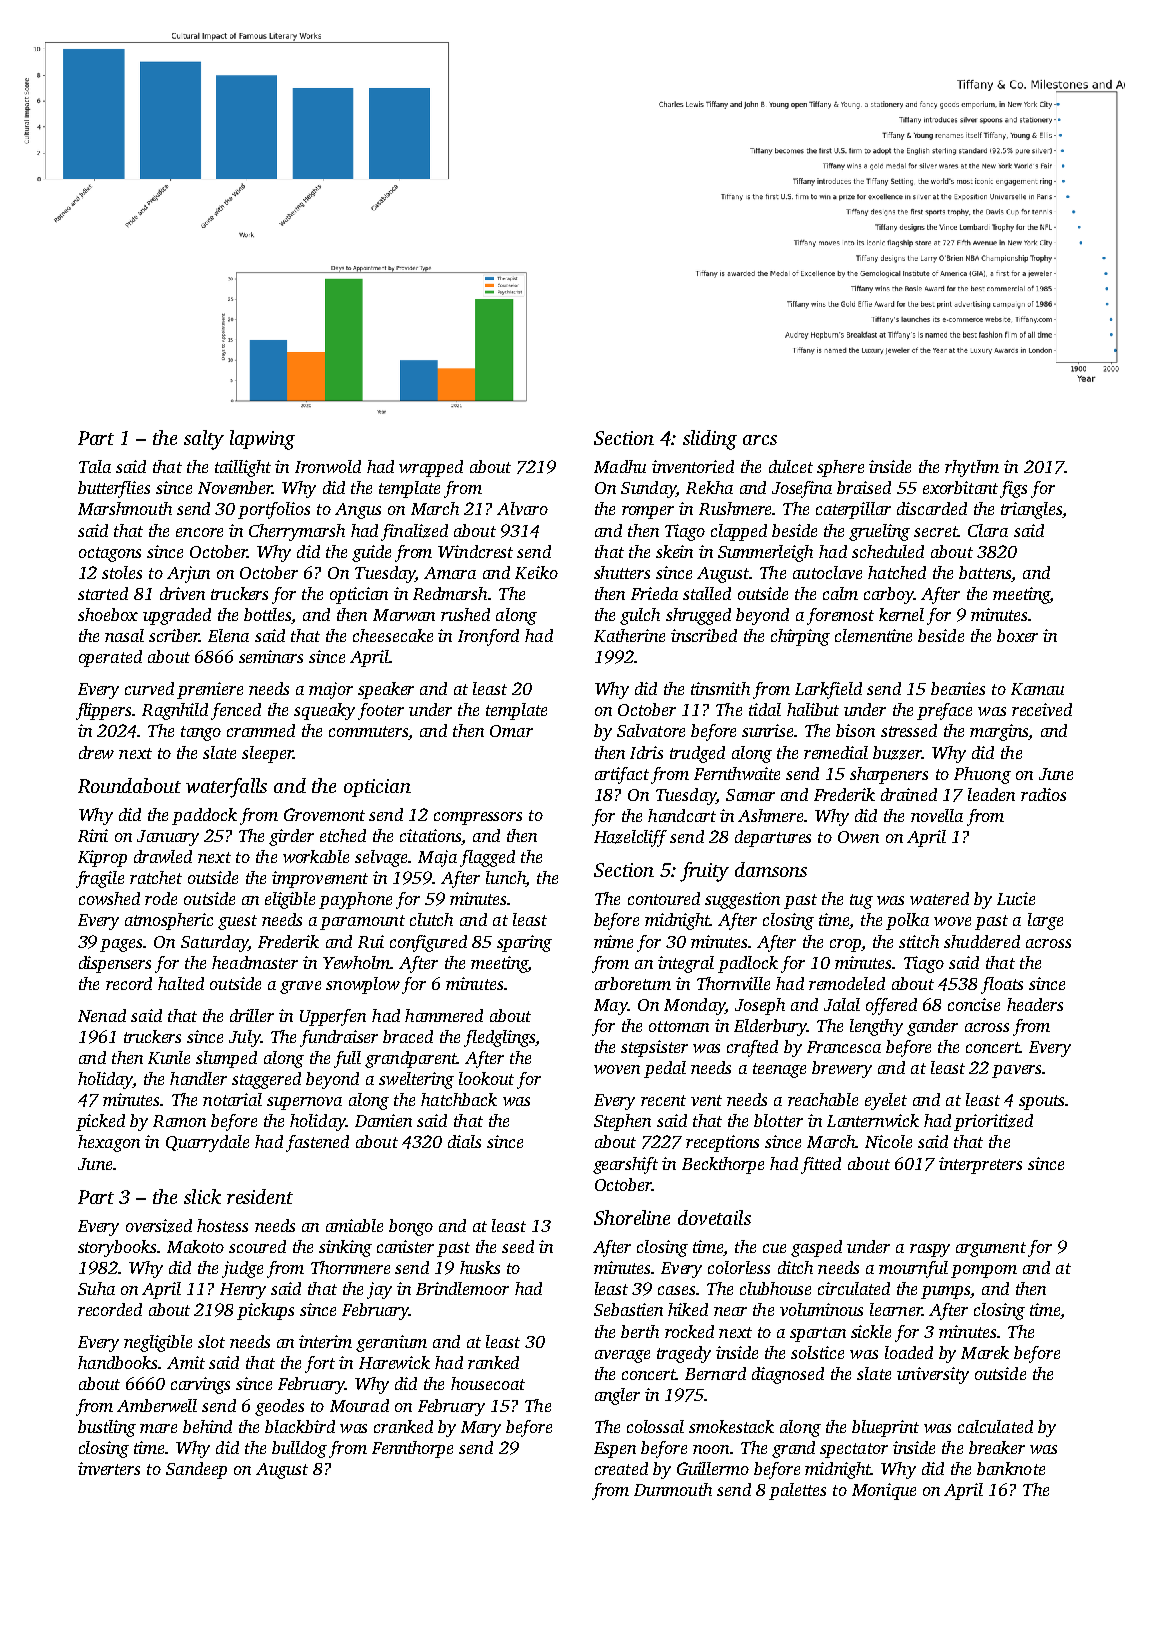 This screenshot has width=1153, height=1631. What do you see at coordinates (430, 835) in the screenshot?
I see `citations` at bounding box center [430, 835].
